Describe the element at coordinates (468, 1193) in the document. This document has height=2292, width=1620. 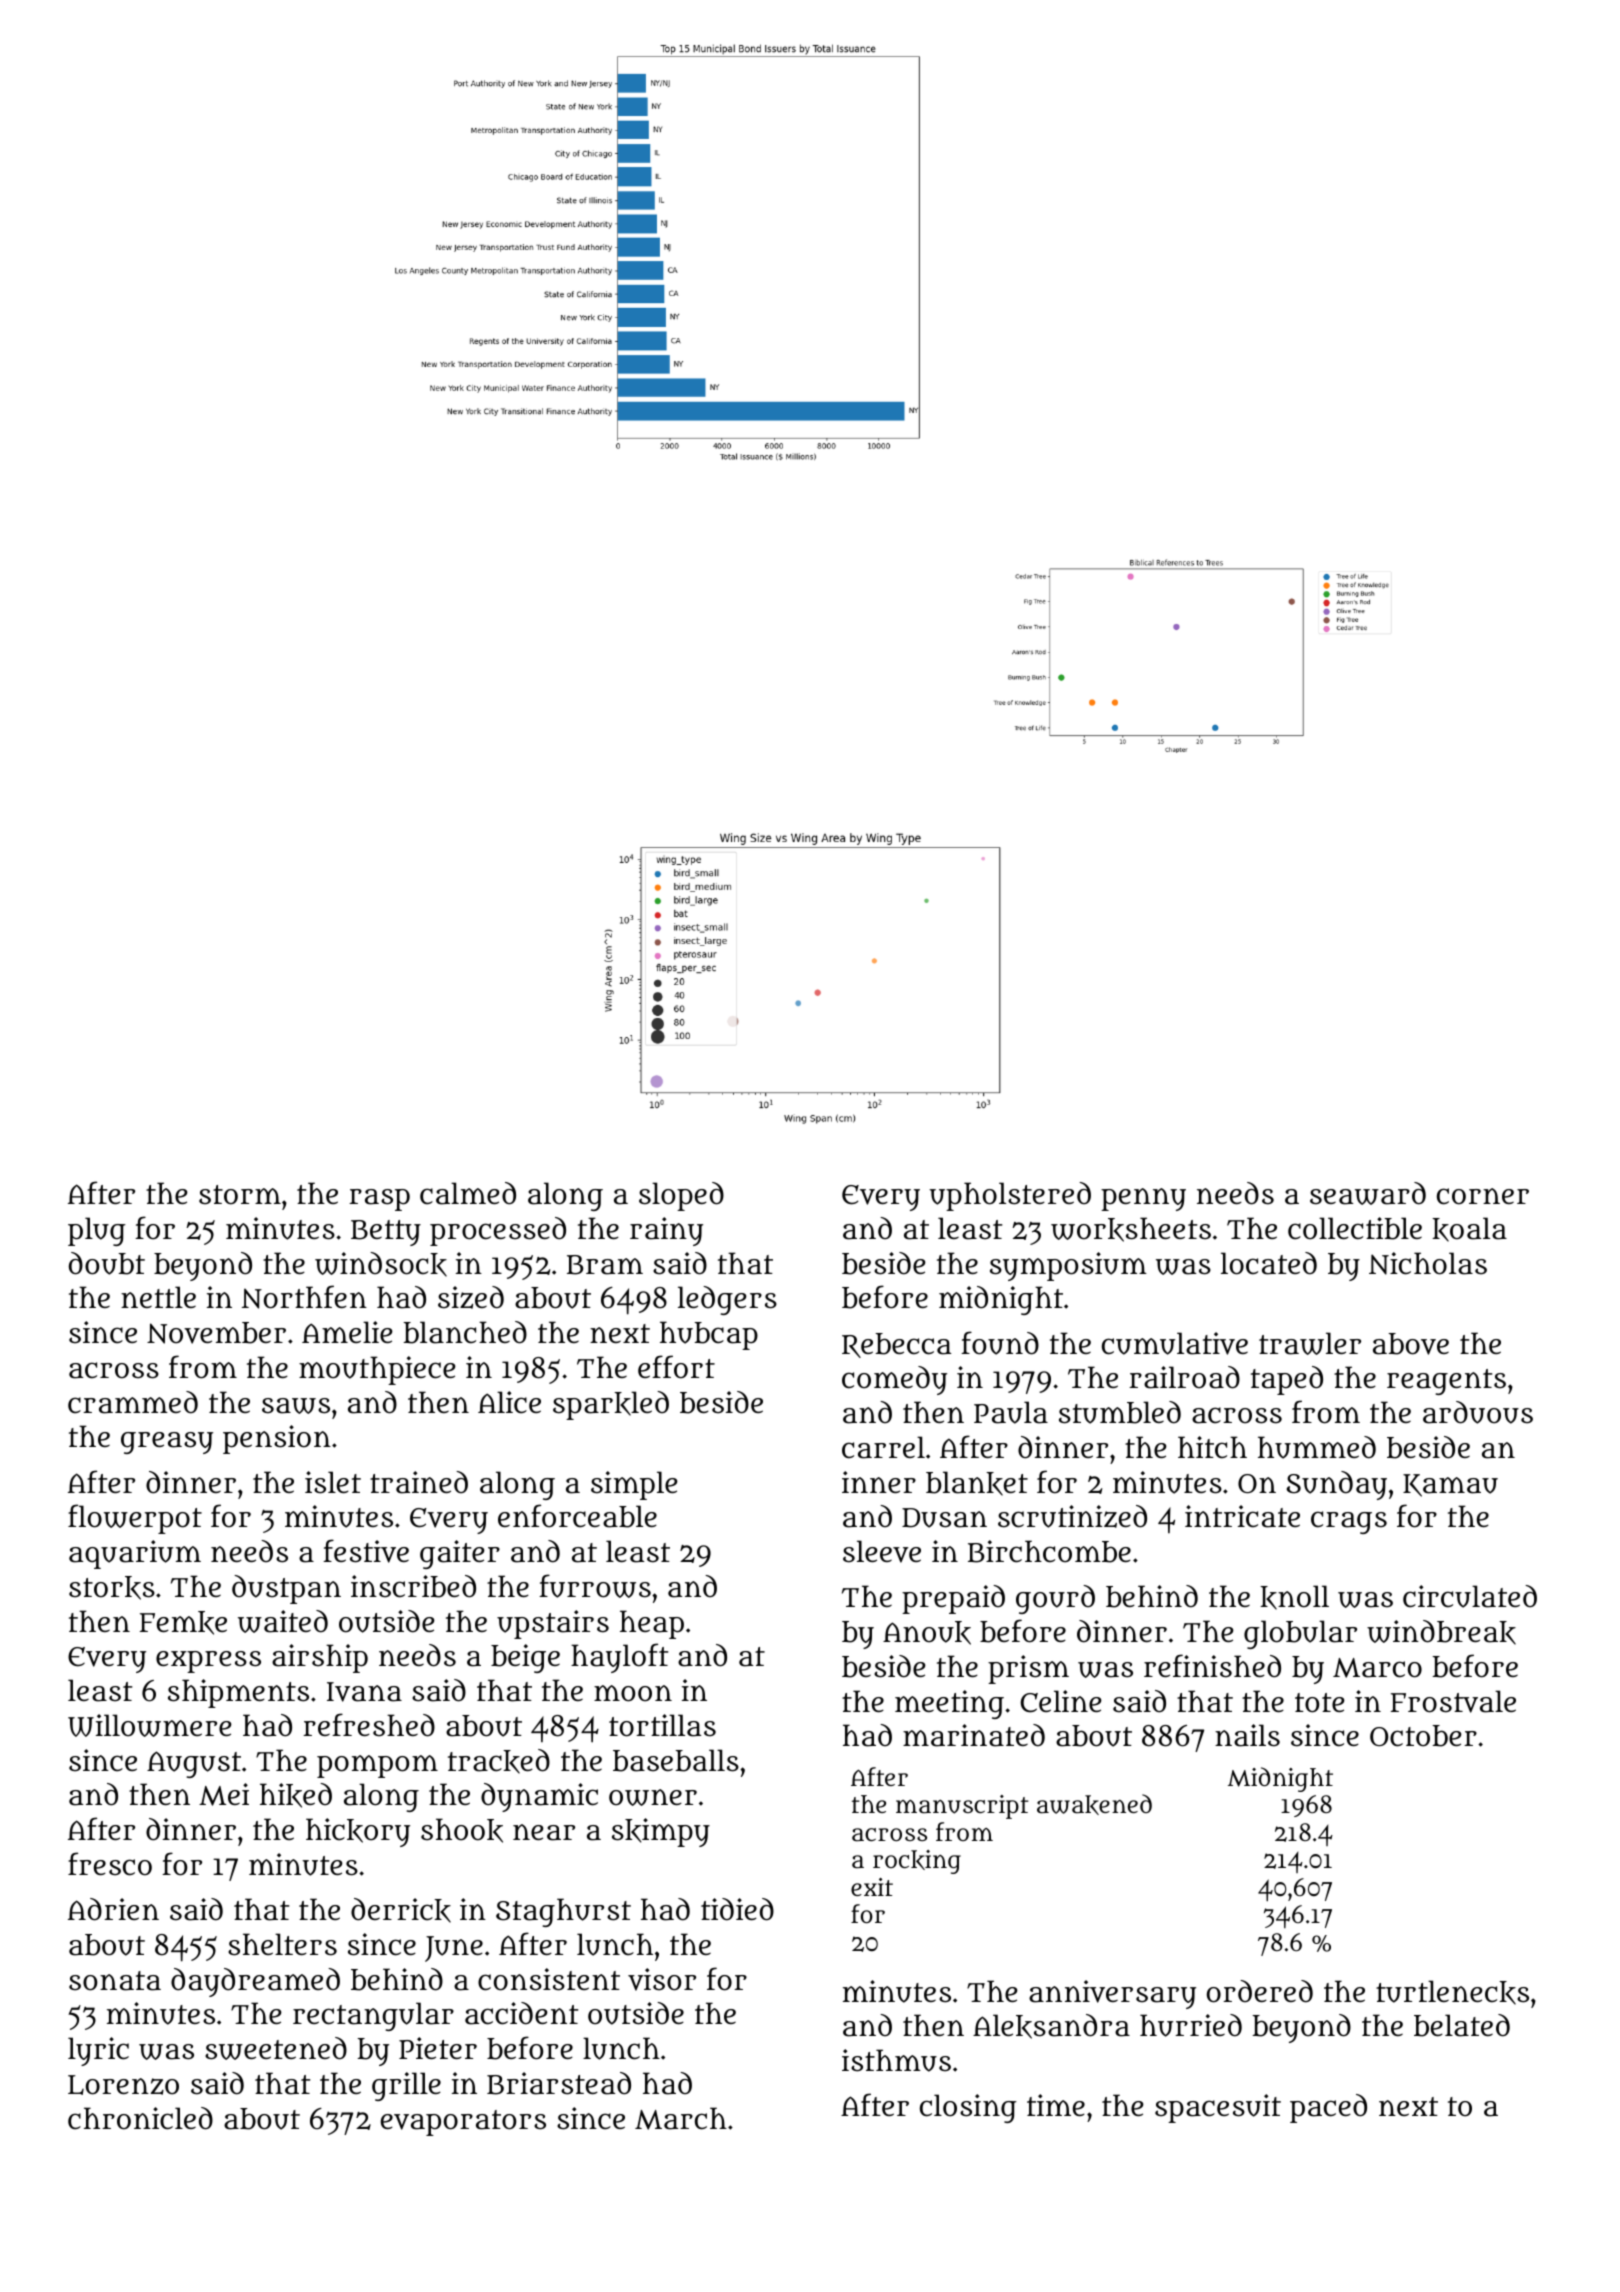
I see `calmed` at that location.
